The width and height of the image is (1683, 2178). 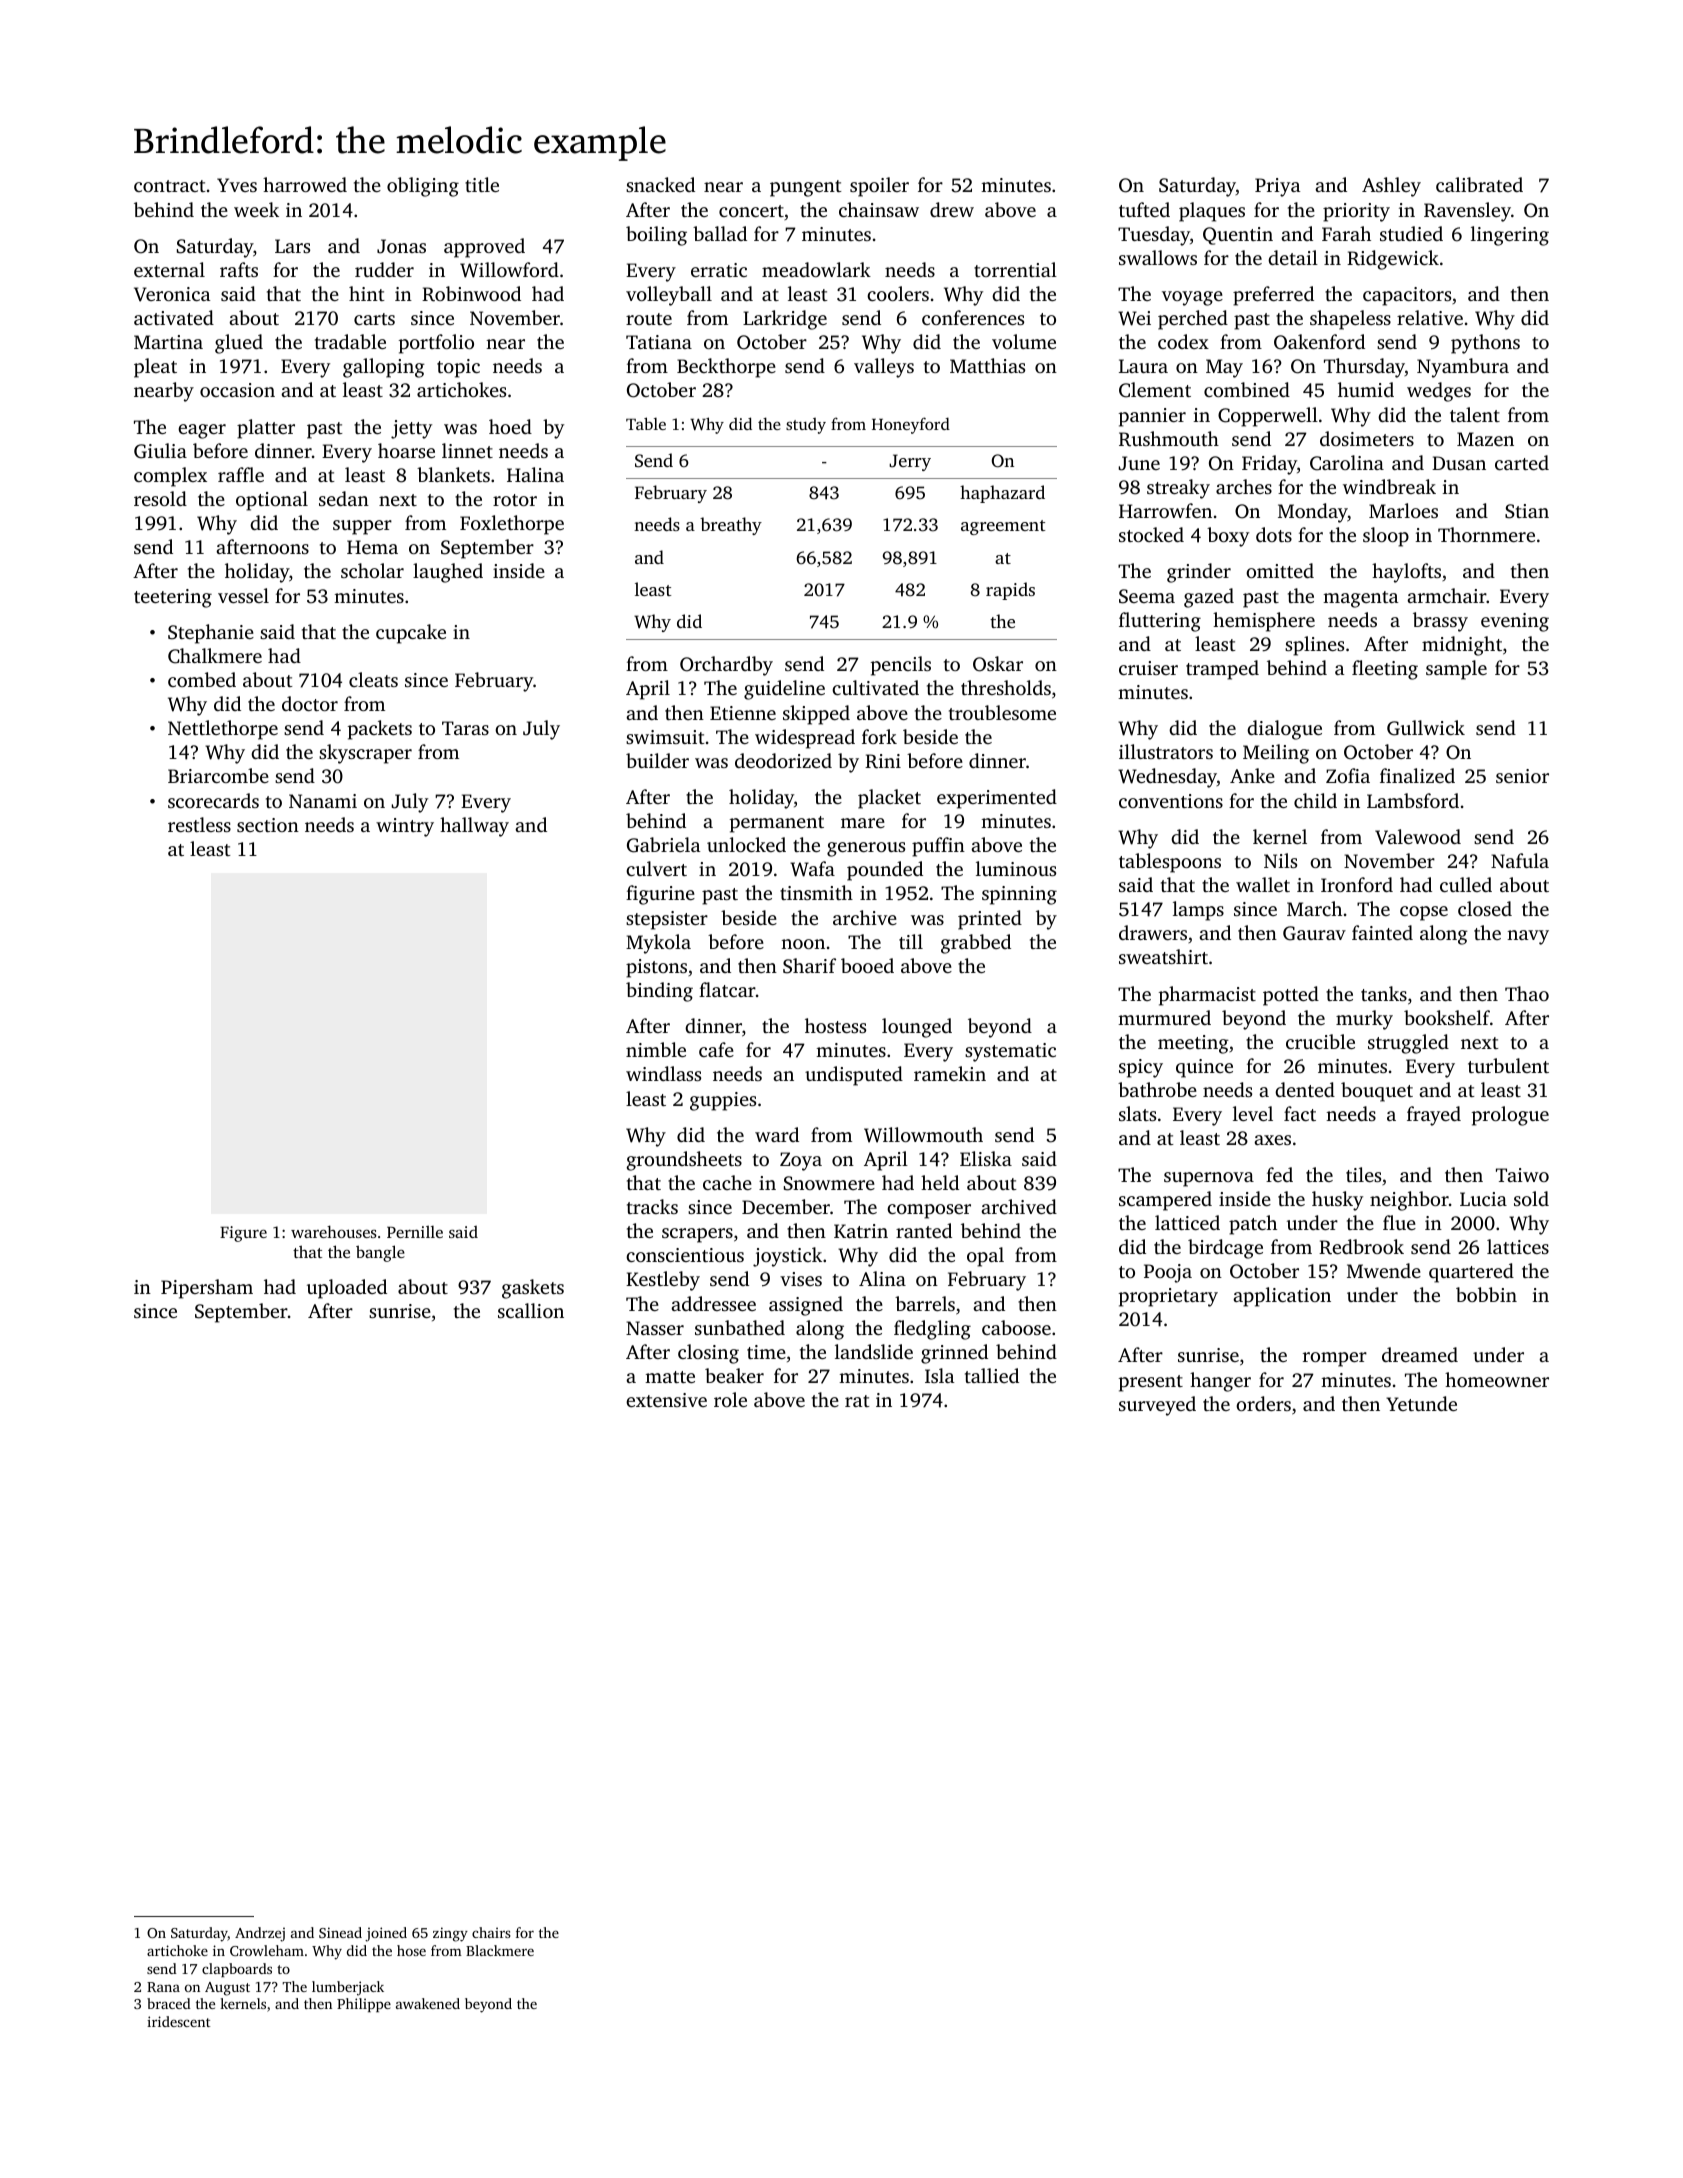 I want to click on Blackmere, so click(x=500, y=1950).
